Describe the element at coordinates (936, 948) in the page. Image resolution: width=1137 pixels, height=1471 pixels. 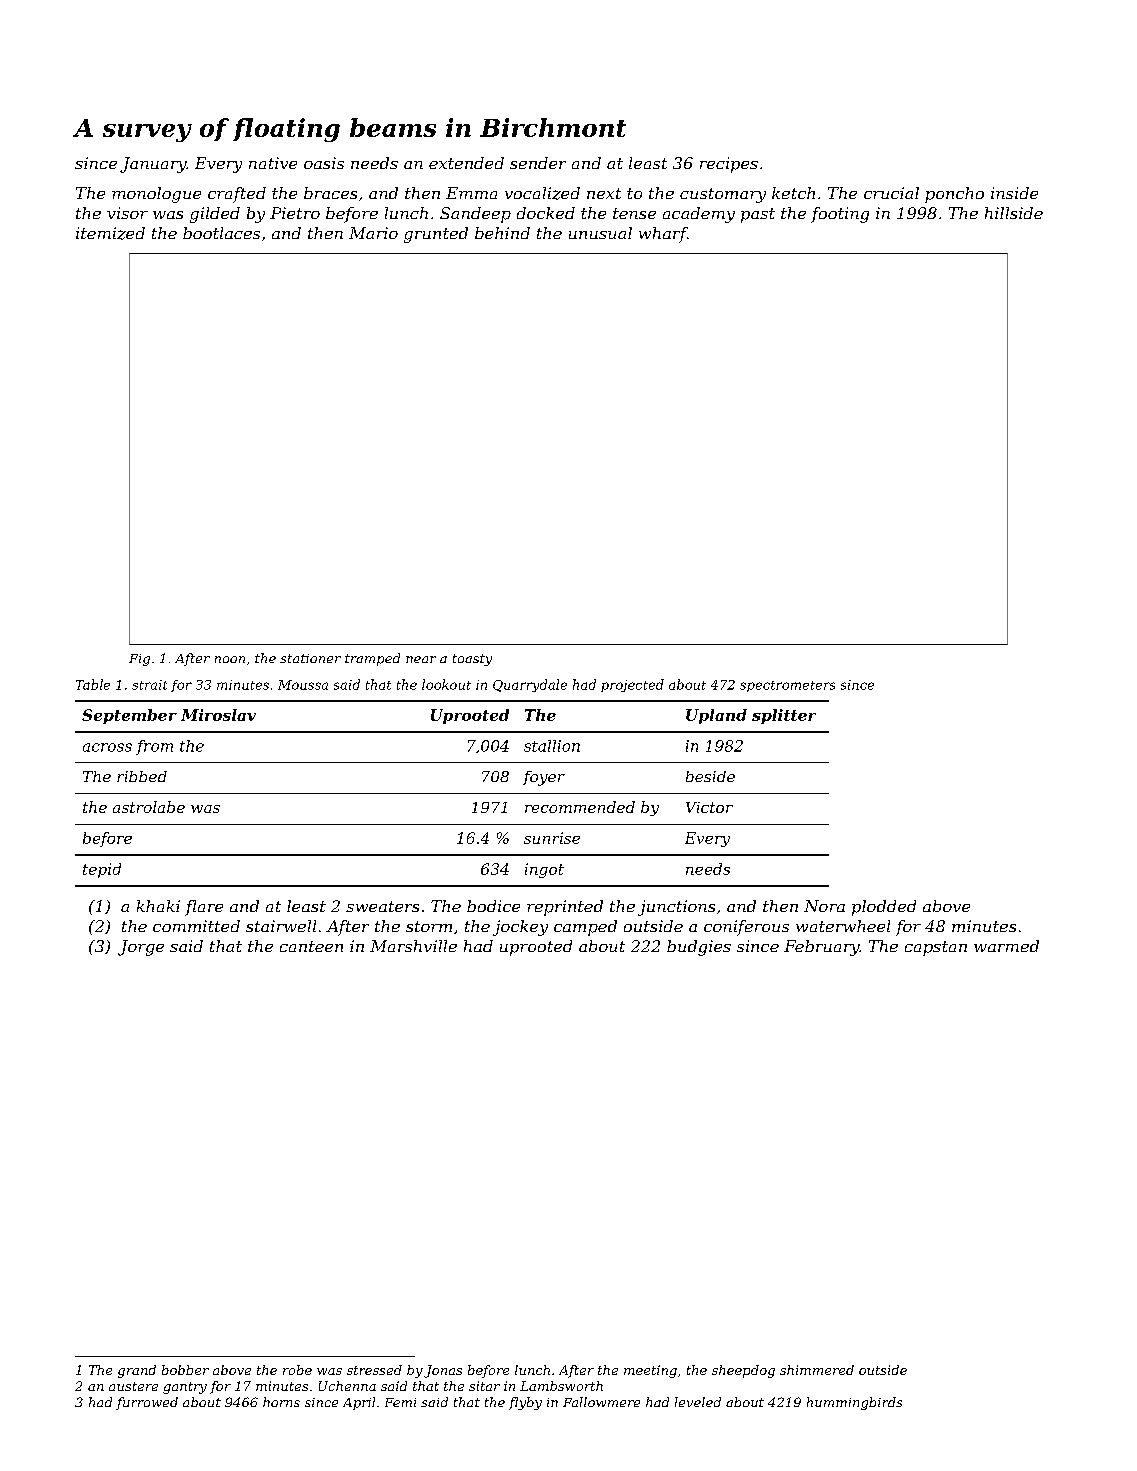
I see `capstan` at that location.
